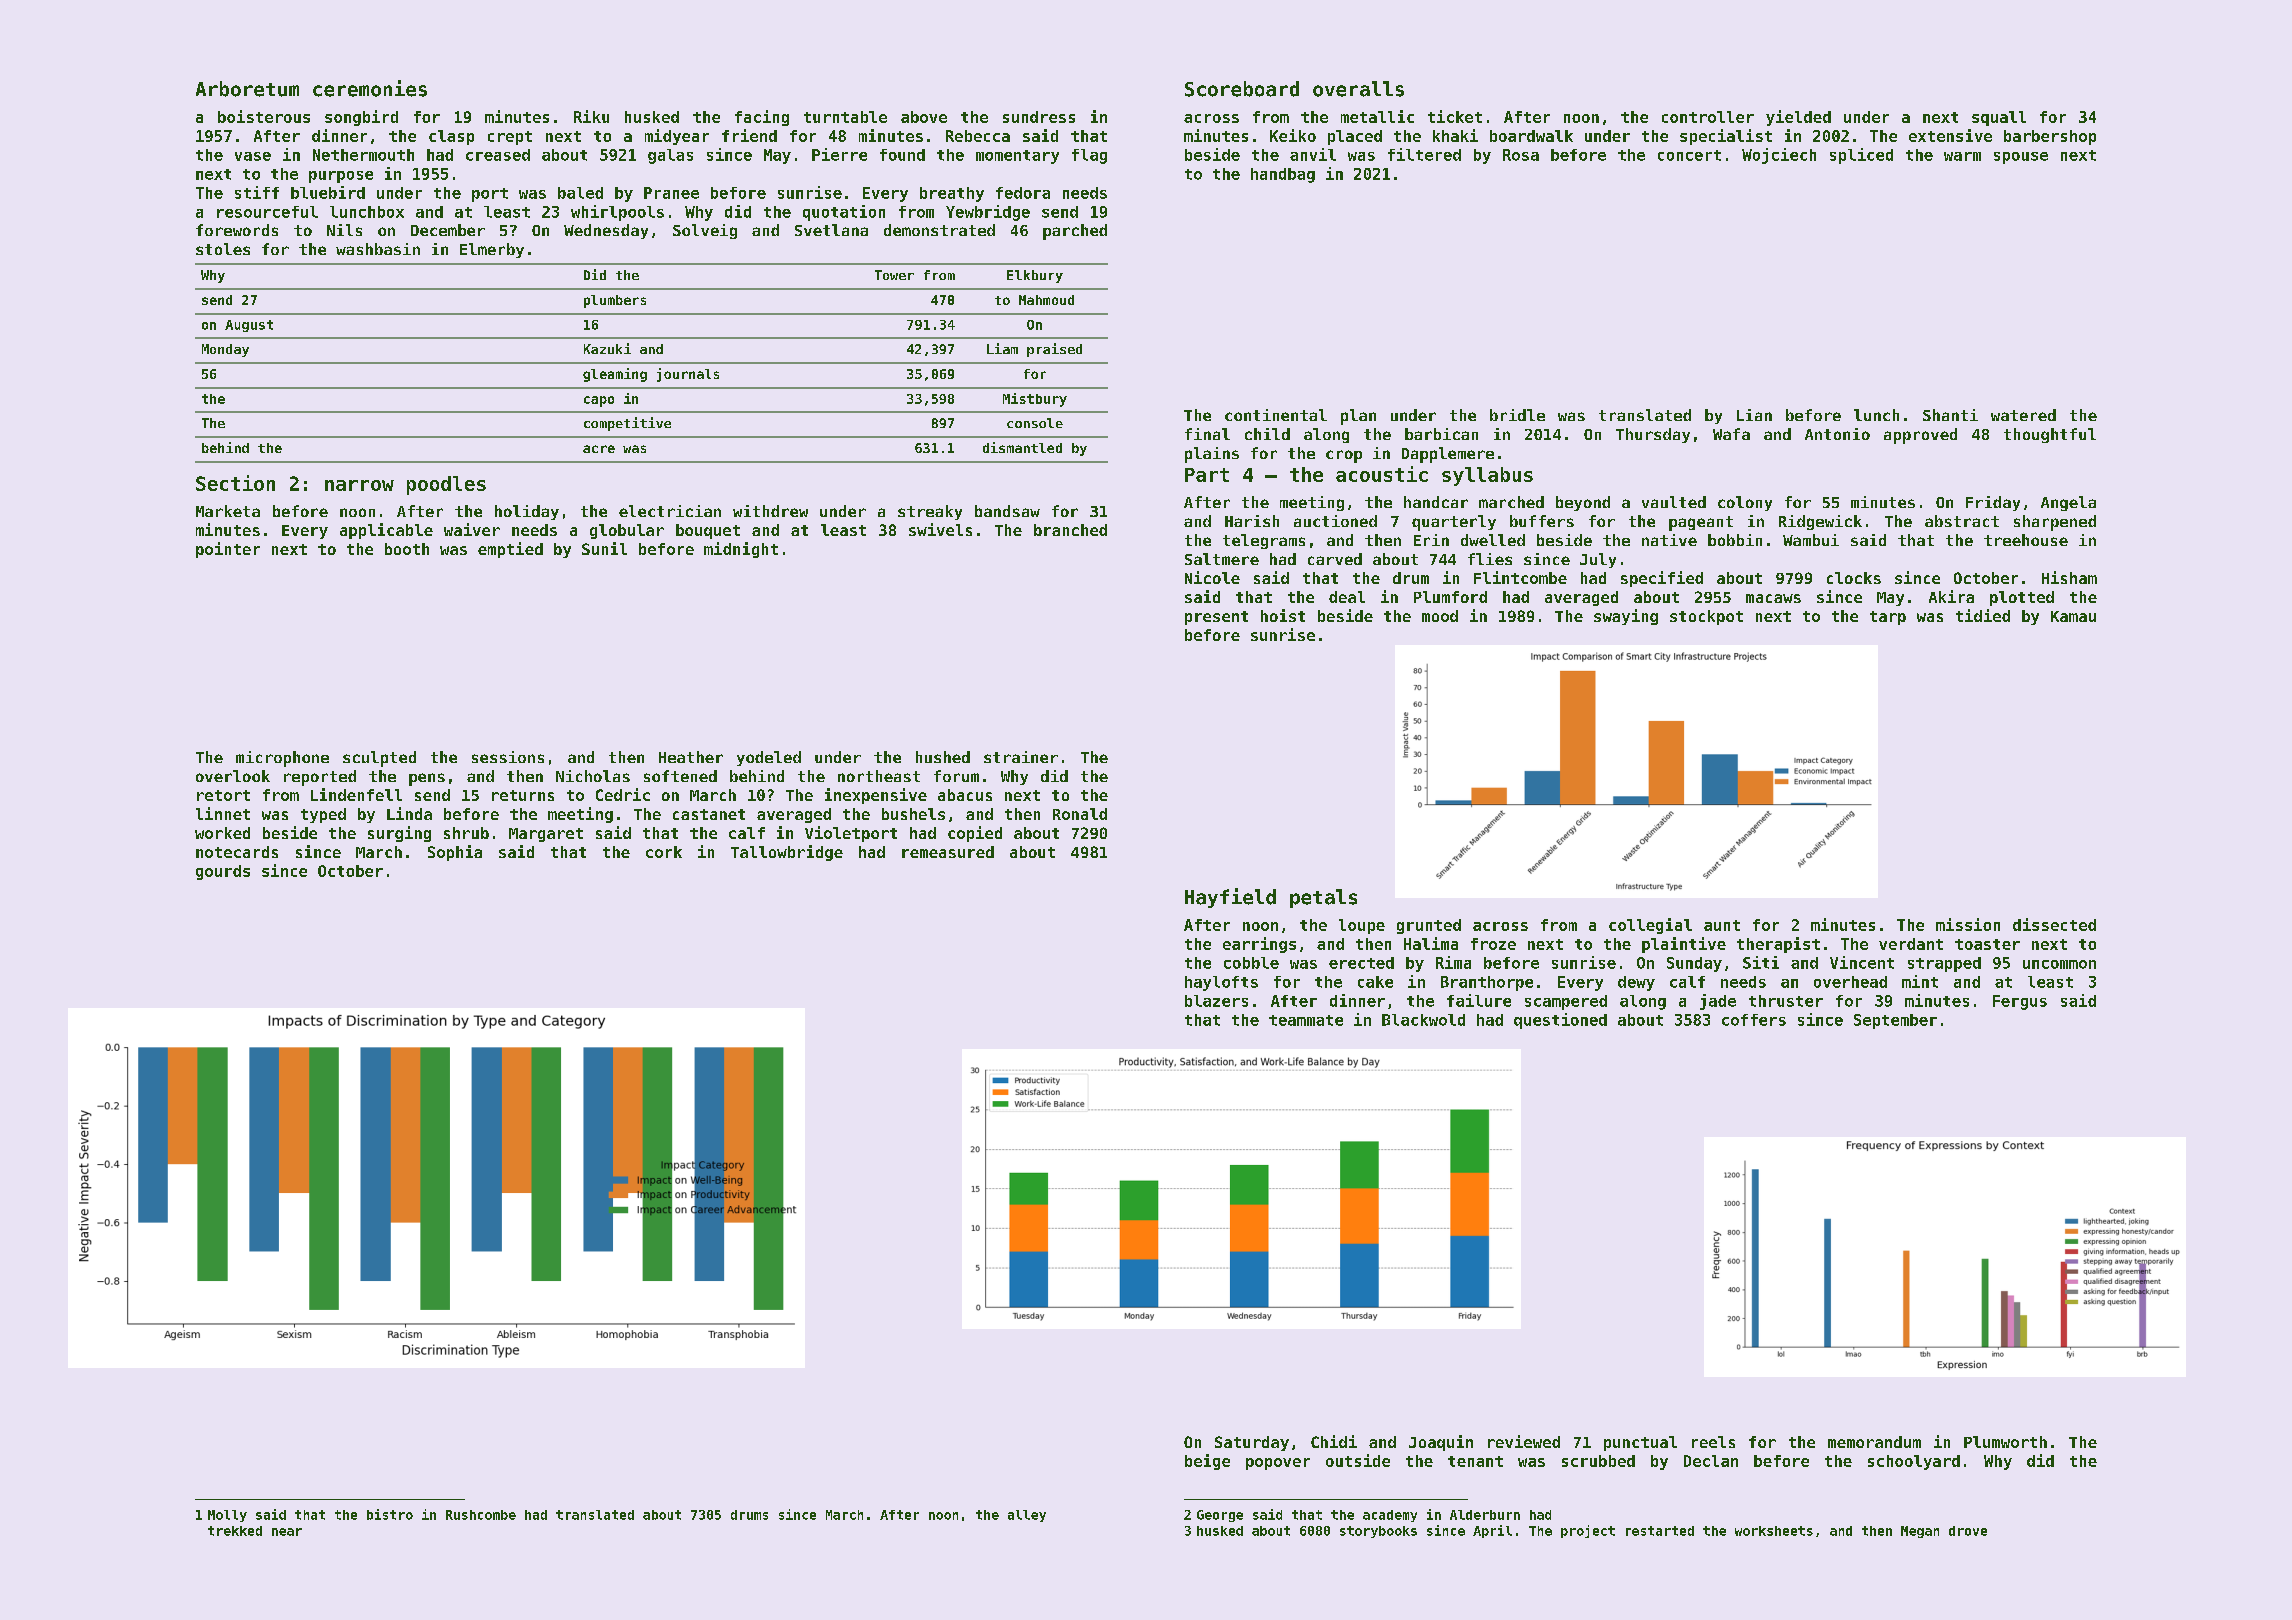  What do you see at coordinates (481, 1515) in the page?
I see `Rushcombe` at bounding box center [481, 1515].
